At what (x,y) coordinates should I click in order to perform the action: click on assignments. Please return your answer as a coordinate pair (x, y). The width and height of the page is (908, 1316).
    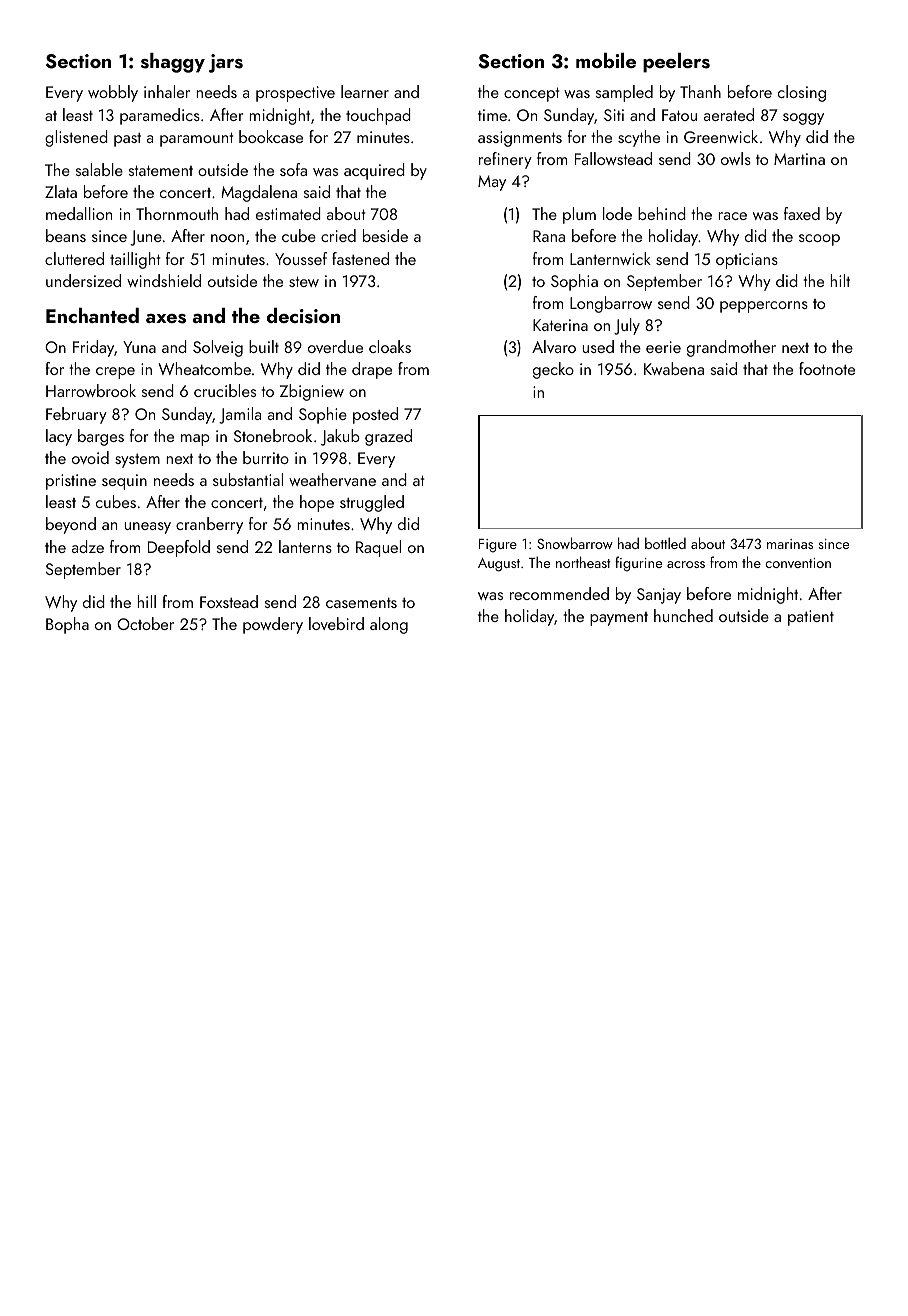
    Looking at the image, I should click on (520, 139).
